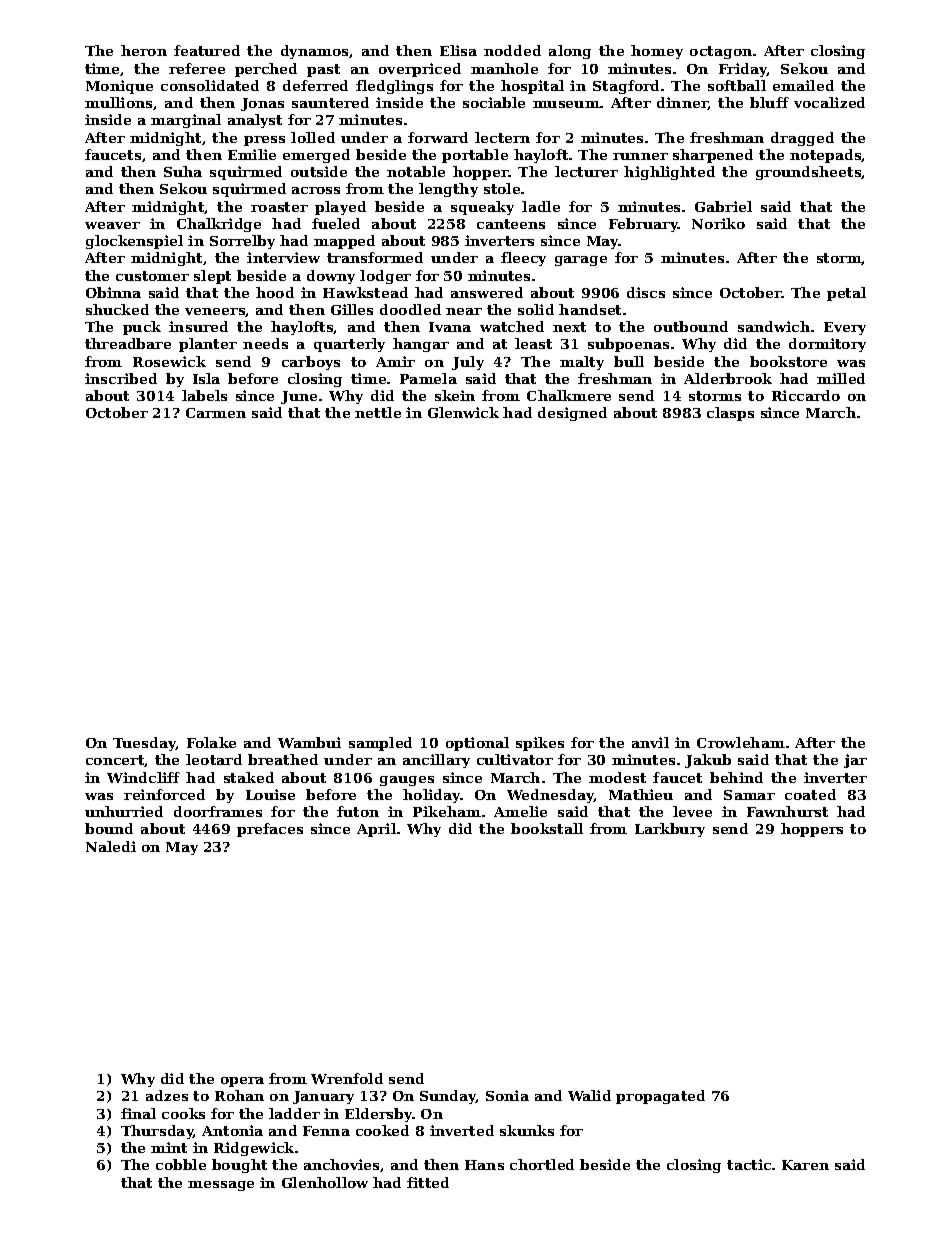 The width and height of the screenshot is (952, 1233). Describe the element at coordinates (118, 102) in the screenshot. I see `mullions` at that location.
